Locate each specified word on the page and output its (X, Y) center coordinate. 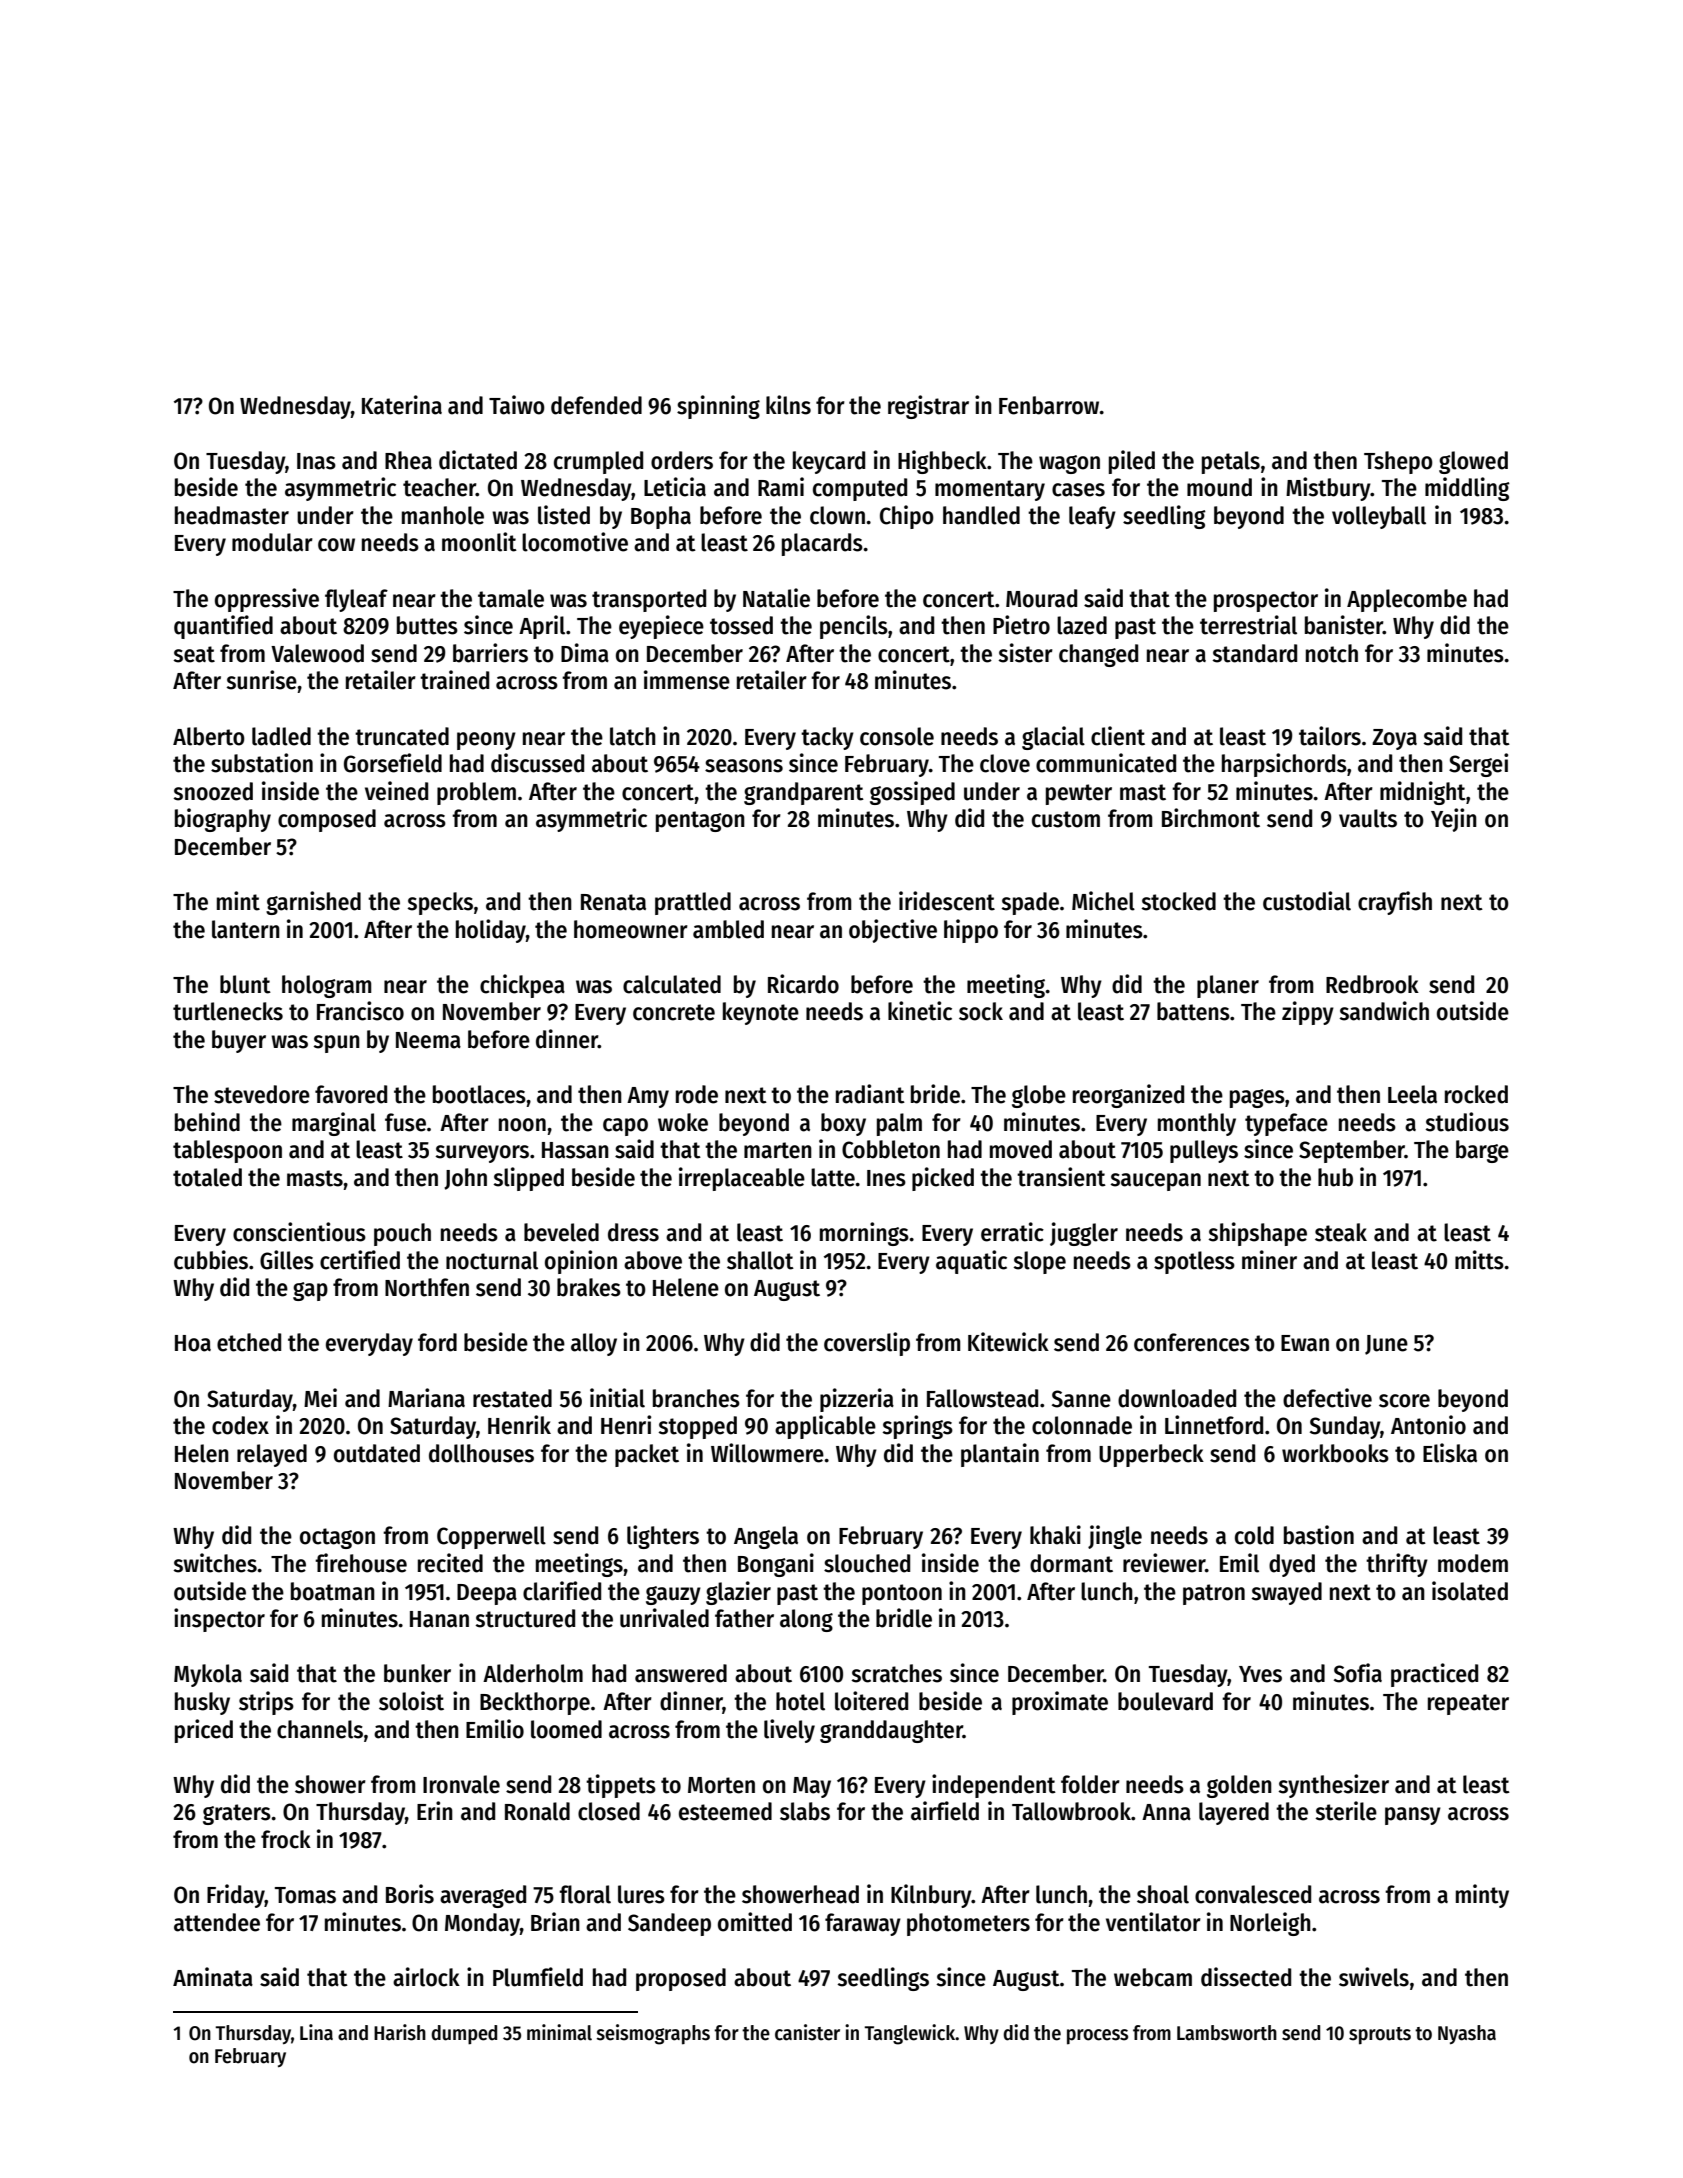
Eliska (1450, 1453)
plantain (1000, 1455)
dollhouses (481, 1453)
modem (1473, 1563)
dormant (1071, 1563)
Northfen (427, 1287)
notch (1332, 653)
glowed (1473, 462)
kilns (788, 405)
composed (327, 820)
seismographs (653, 2034)
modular (272, 542)
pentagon (700, 821)
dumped (464, 2035)
